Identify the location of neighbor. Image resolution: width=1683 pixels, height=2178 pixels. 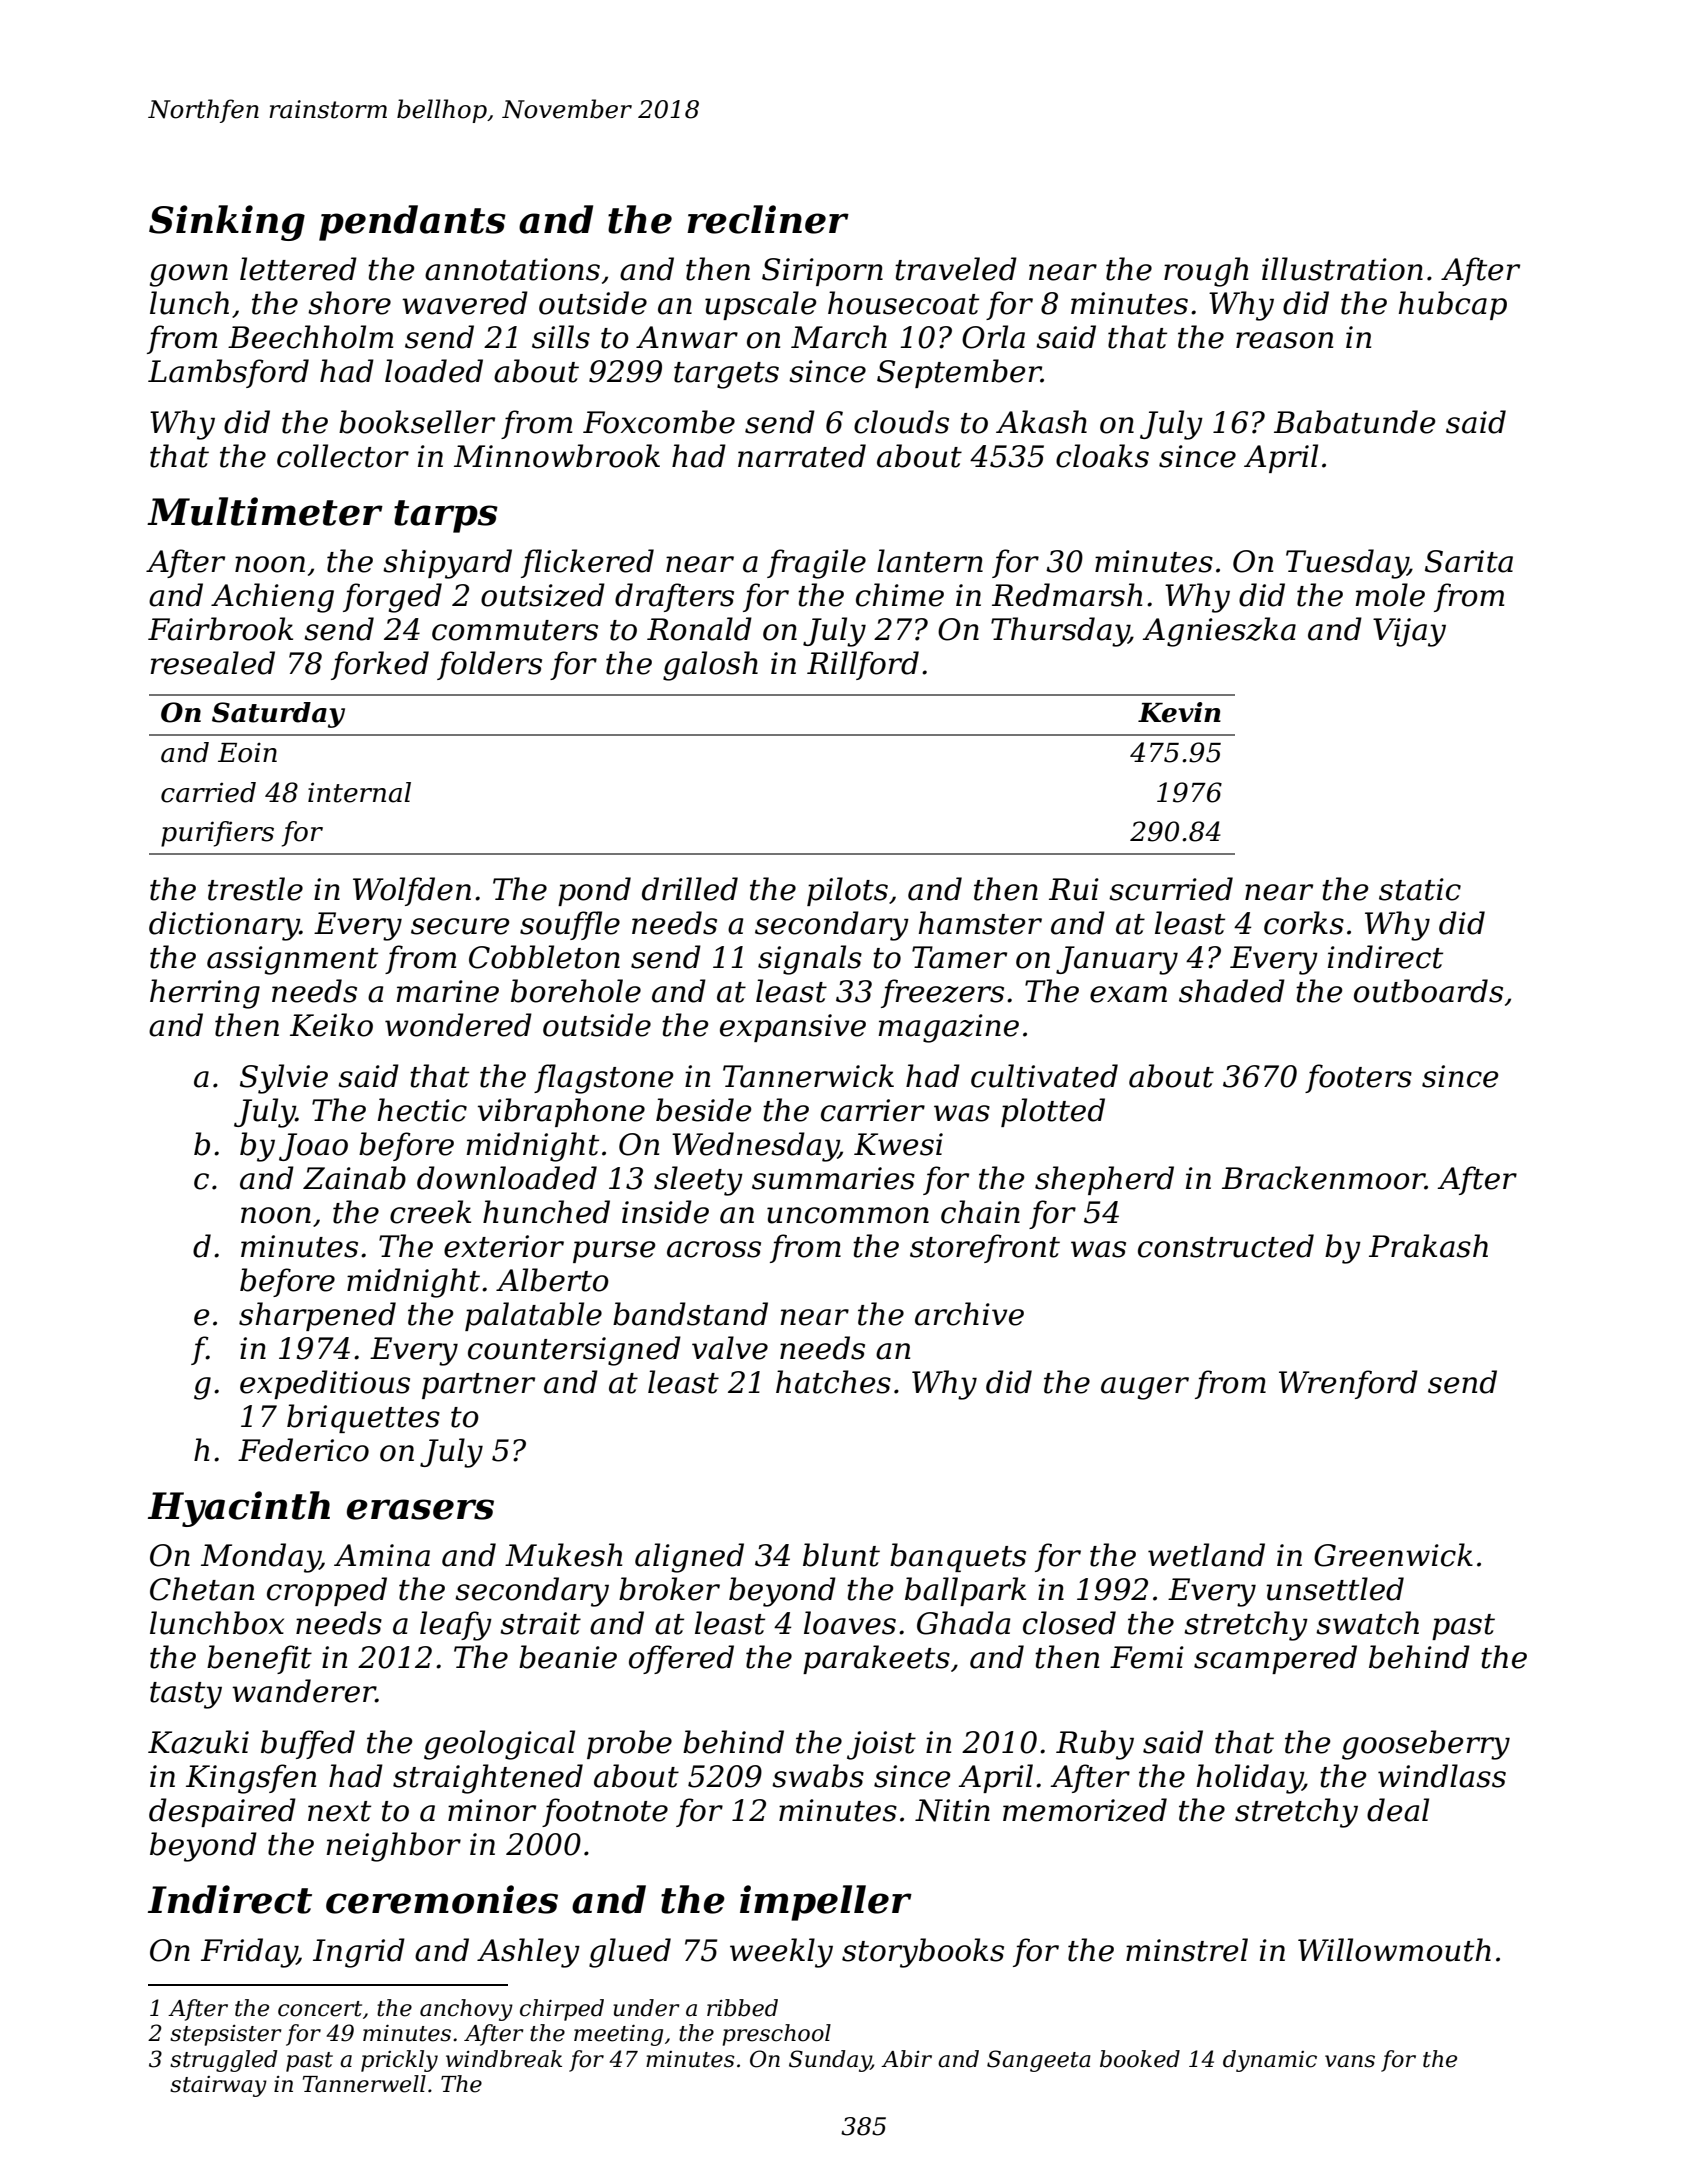
(393, 1847).
